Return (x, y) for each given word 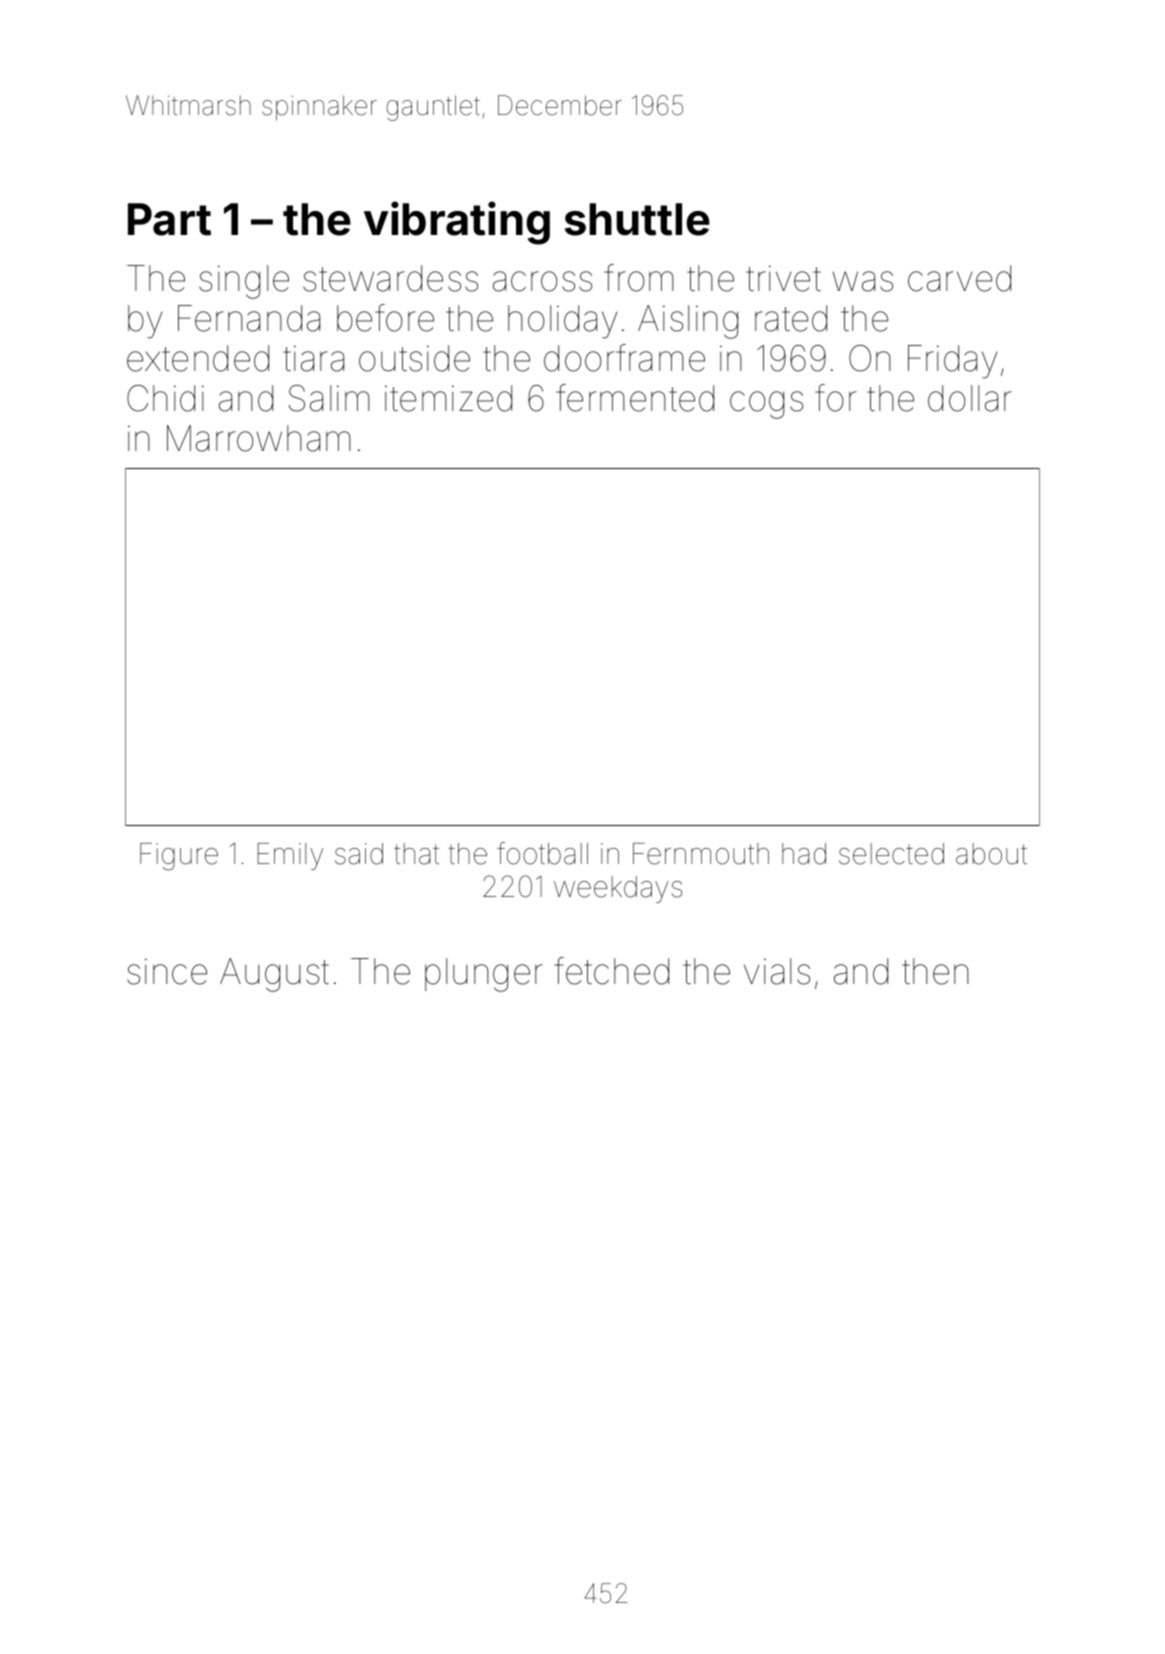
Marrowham (259, 438)
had (804, 854)
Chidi (165, 398)
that (417, 854)
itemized (448, 398)
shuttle (637, 219)
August (274, 975)
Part (169, 219)
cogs (766, 405)
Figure (179, 857)
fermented (635, 398)
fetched (611, 971)
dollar (970, 398)
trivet (783, 278)
